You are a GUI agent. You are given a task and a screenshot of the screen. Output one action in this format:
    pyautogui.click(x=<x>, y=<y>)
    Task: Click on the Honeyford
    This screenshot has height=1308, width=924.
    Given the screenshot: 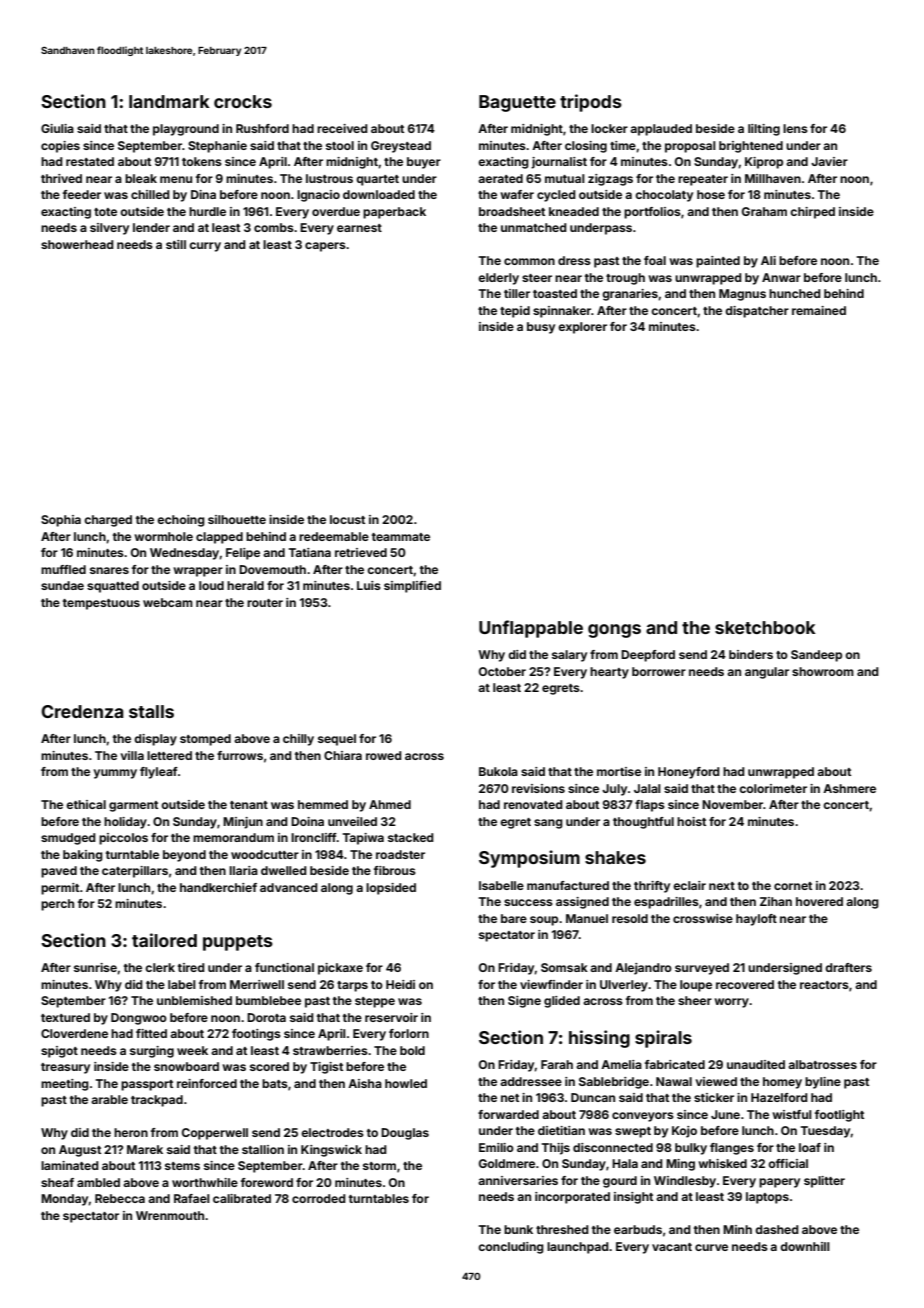 What is the action you would take?
    pyautogui.click(x=689, y=773)
